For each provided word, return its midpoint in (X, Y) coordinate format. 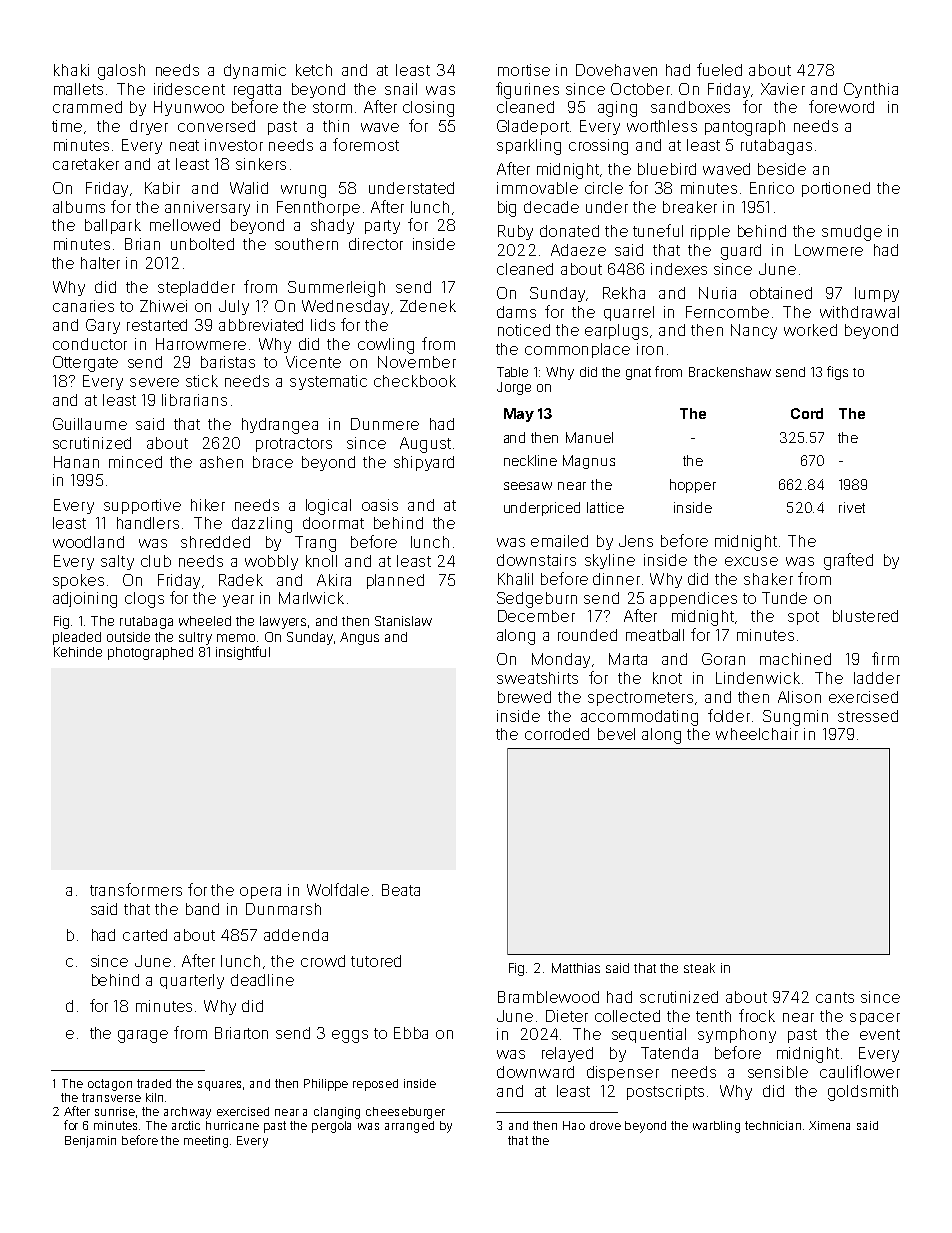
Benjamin (90, 1142)
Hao (574, 1125)
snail (401, 89)
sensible (778, 1072)
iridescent (189, 89)
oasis (380, 505)
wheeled (205, 621)
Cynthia (871, 90)
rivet (852, 507)
